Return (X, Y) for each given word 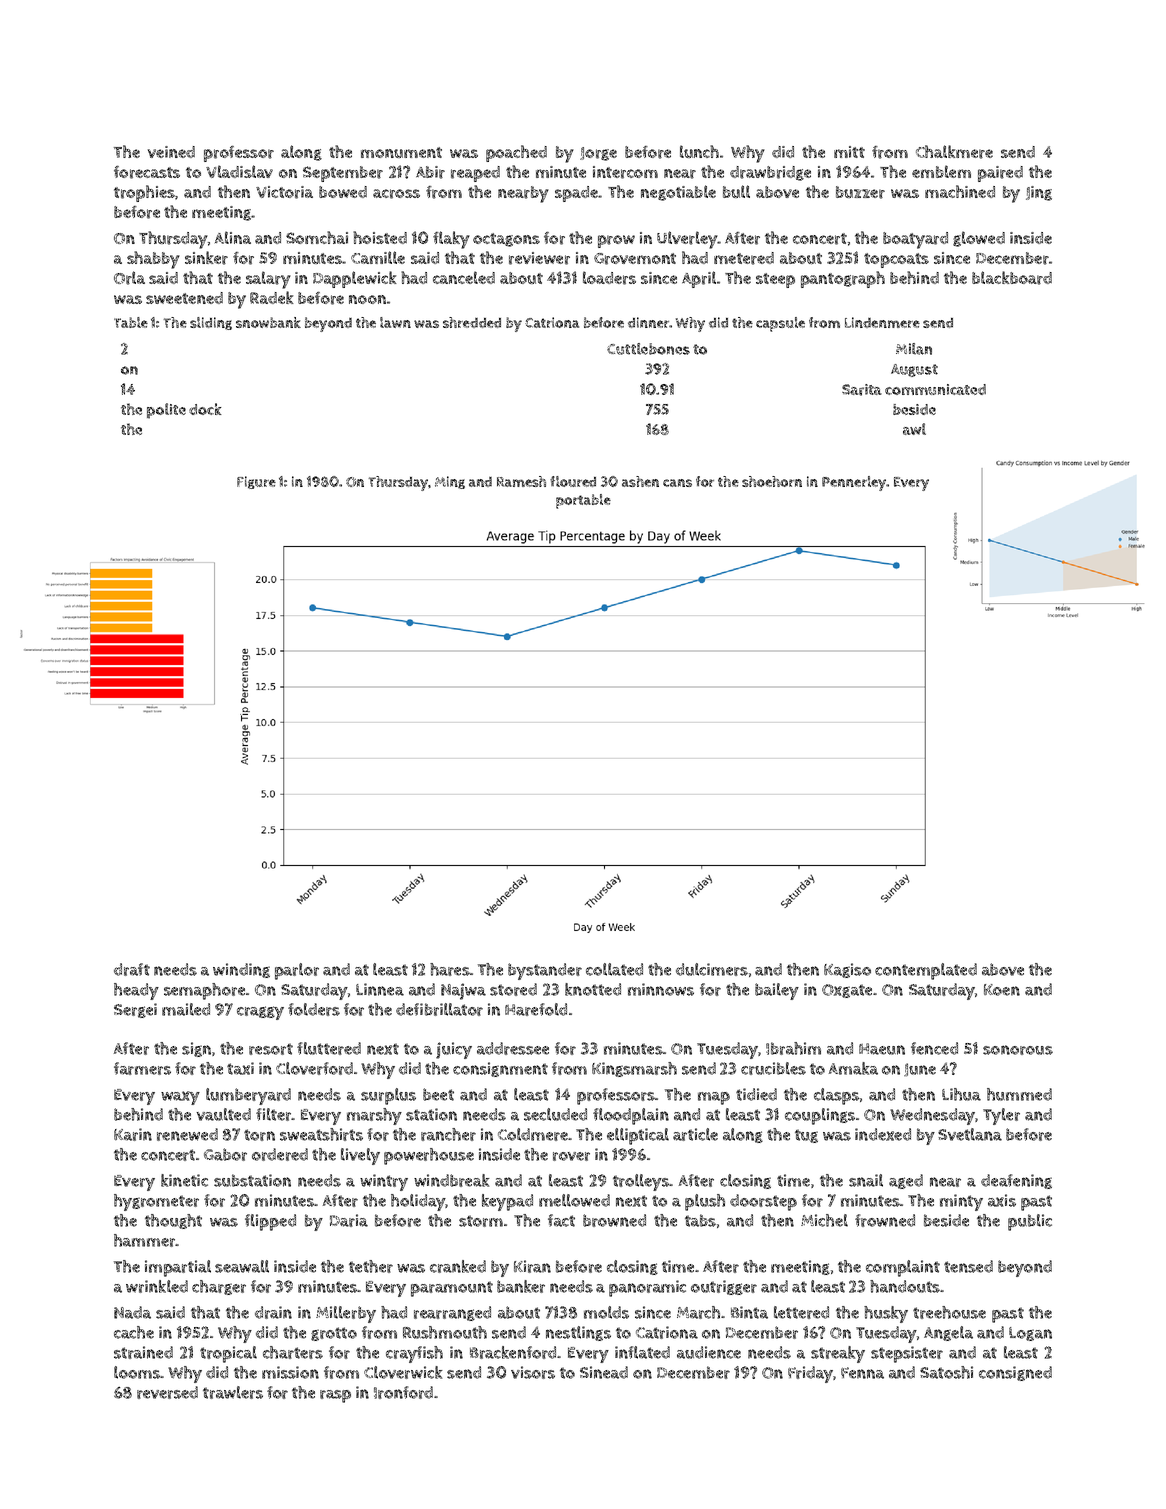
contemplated (926, 971)
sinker (206, 258)
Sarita (862, 390)
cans (677, 483)
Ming (450, 482)
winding (241, 970)
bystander (545, 971)
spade (576, 194)
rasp (335, 1396)
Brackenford (513, 1352)
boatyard (915, 240)
